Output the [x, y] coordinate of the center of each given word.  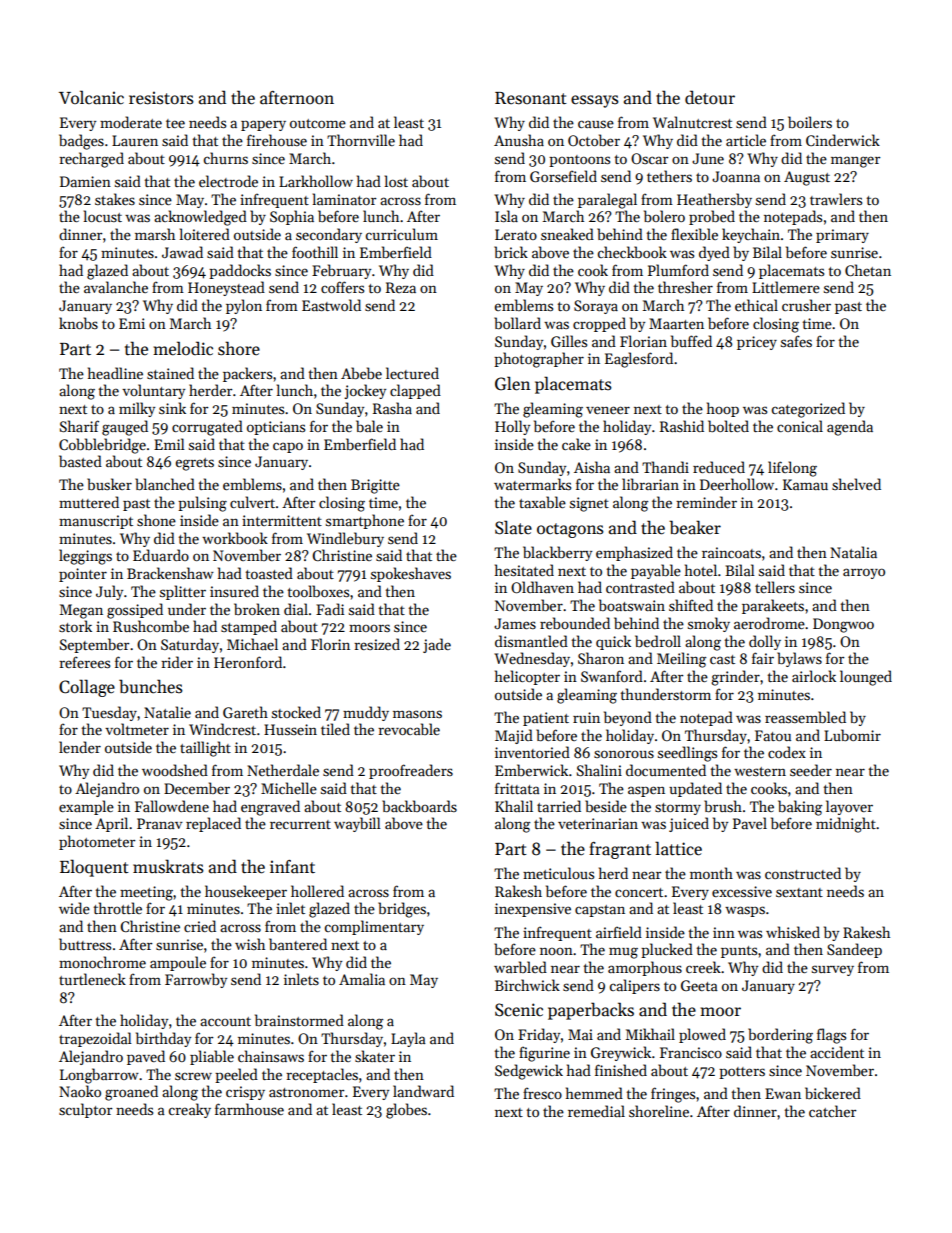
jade [437, 645]
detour [710, 97]
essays [595, 101]
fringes [673, 1095]
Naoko [80, 1091]
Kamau [805, 484]
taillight [205, 749]
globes [406, 1111]
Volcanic [91, 97]
